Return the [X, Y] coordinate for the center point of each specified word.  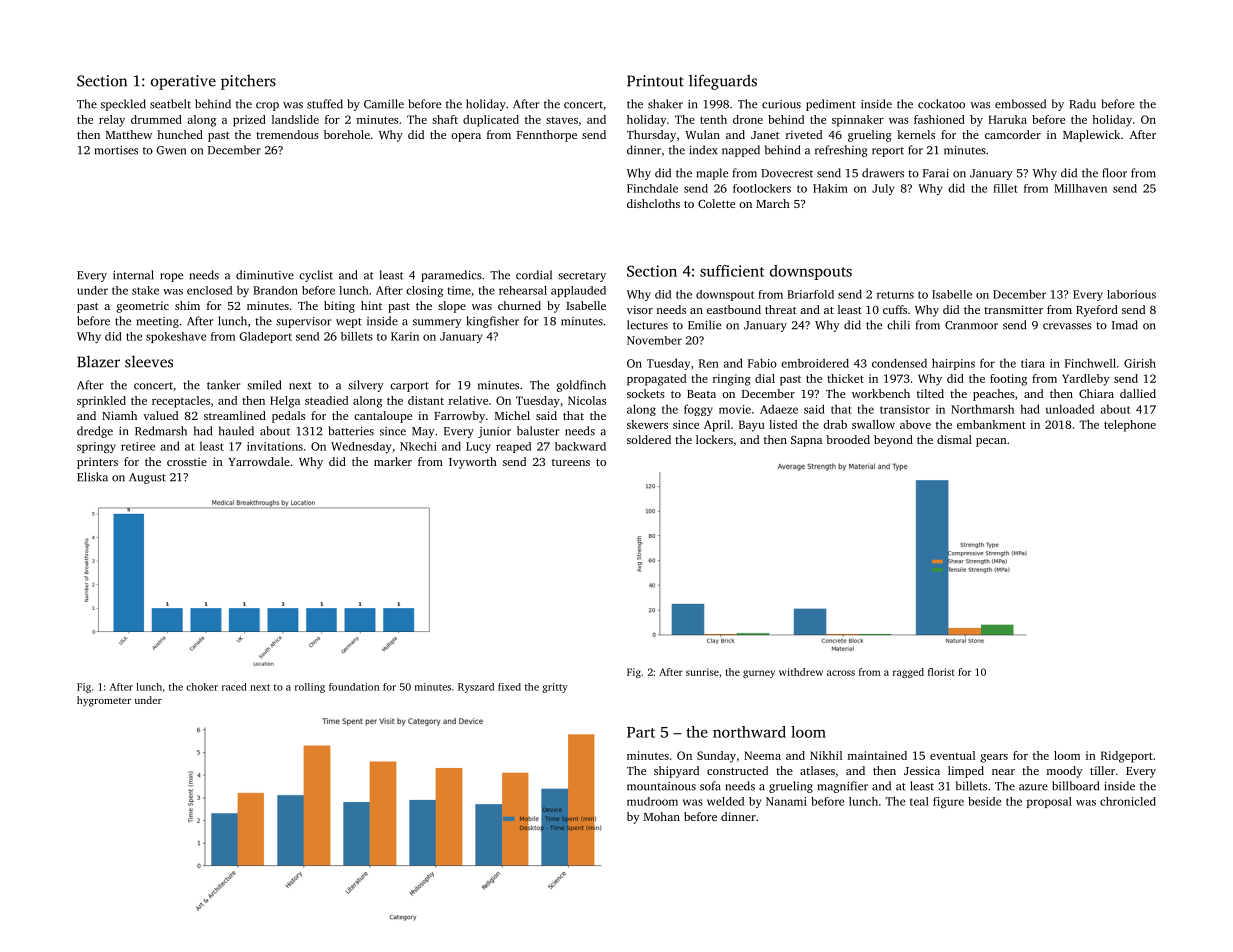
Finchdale [652, 188]
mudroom [652, 801]
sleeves [149, 361]
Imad [1125, 325]
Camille [384, 104]
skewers [647, 424]
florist [941, 672]
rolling [310, 688]
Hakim [830, 188]
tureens [571, 462]
